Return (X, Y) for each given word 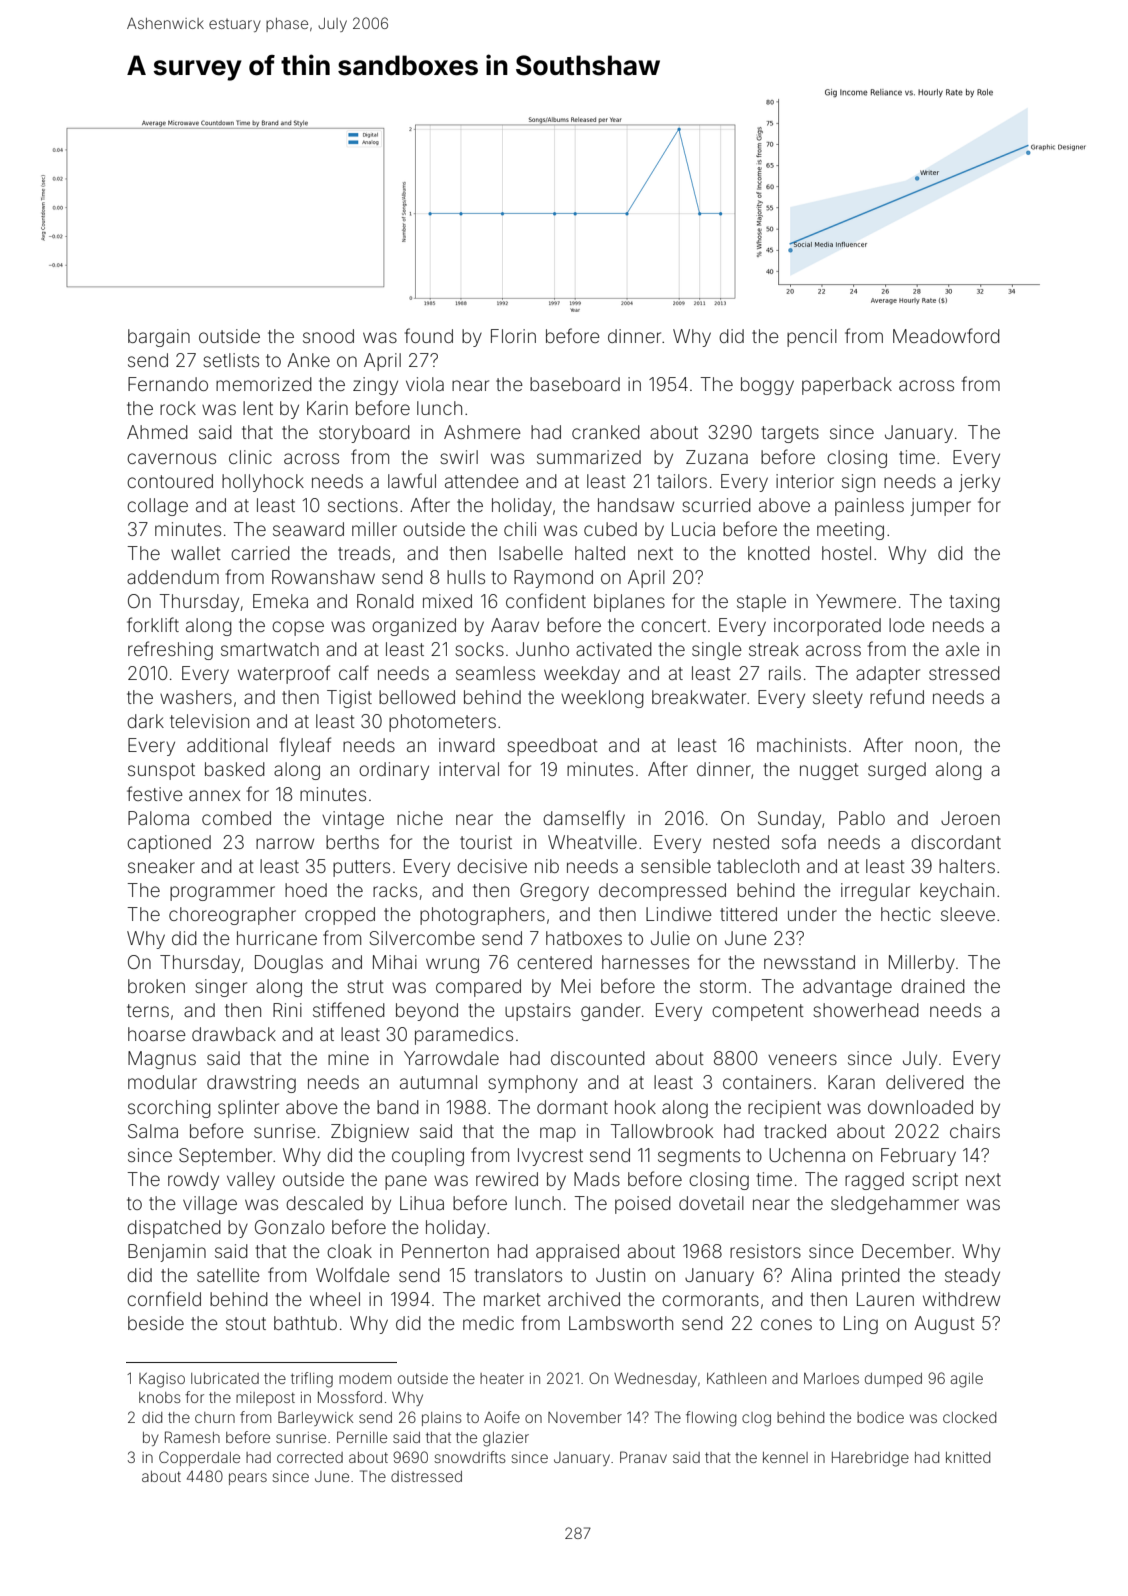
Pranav (643, 1457)
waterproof (284, 674)
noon (936, 746)
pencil (812, 338)
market (512, 1299)
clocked (969, 1417)
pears (248, 1479)
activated (614, 649)
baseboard (575, 384)
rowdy (193, 1181)
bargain (159, 338)
